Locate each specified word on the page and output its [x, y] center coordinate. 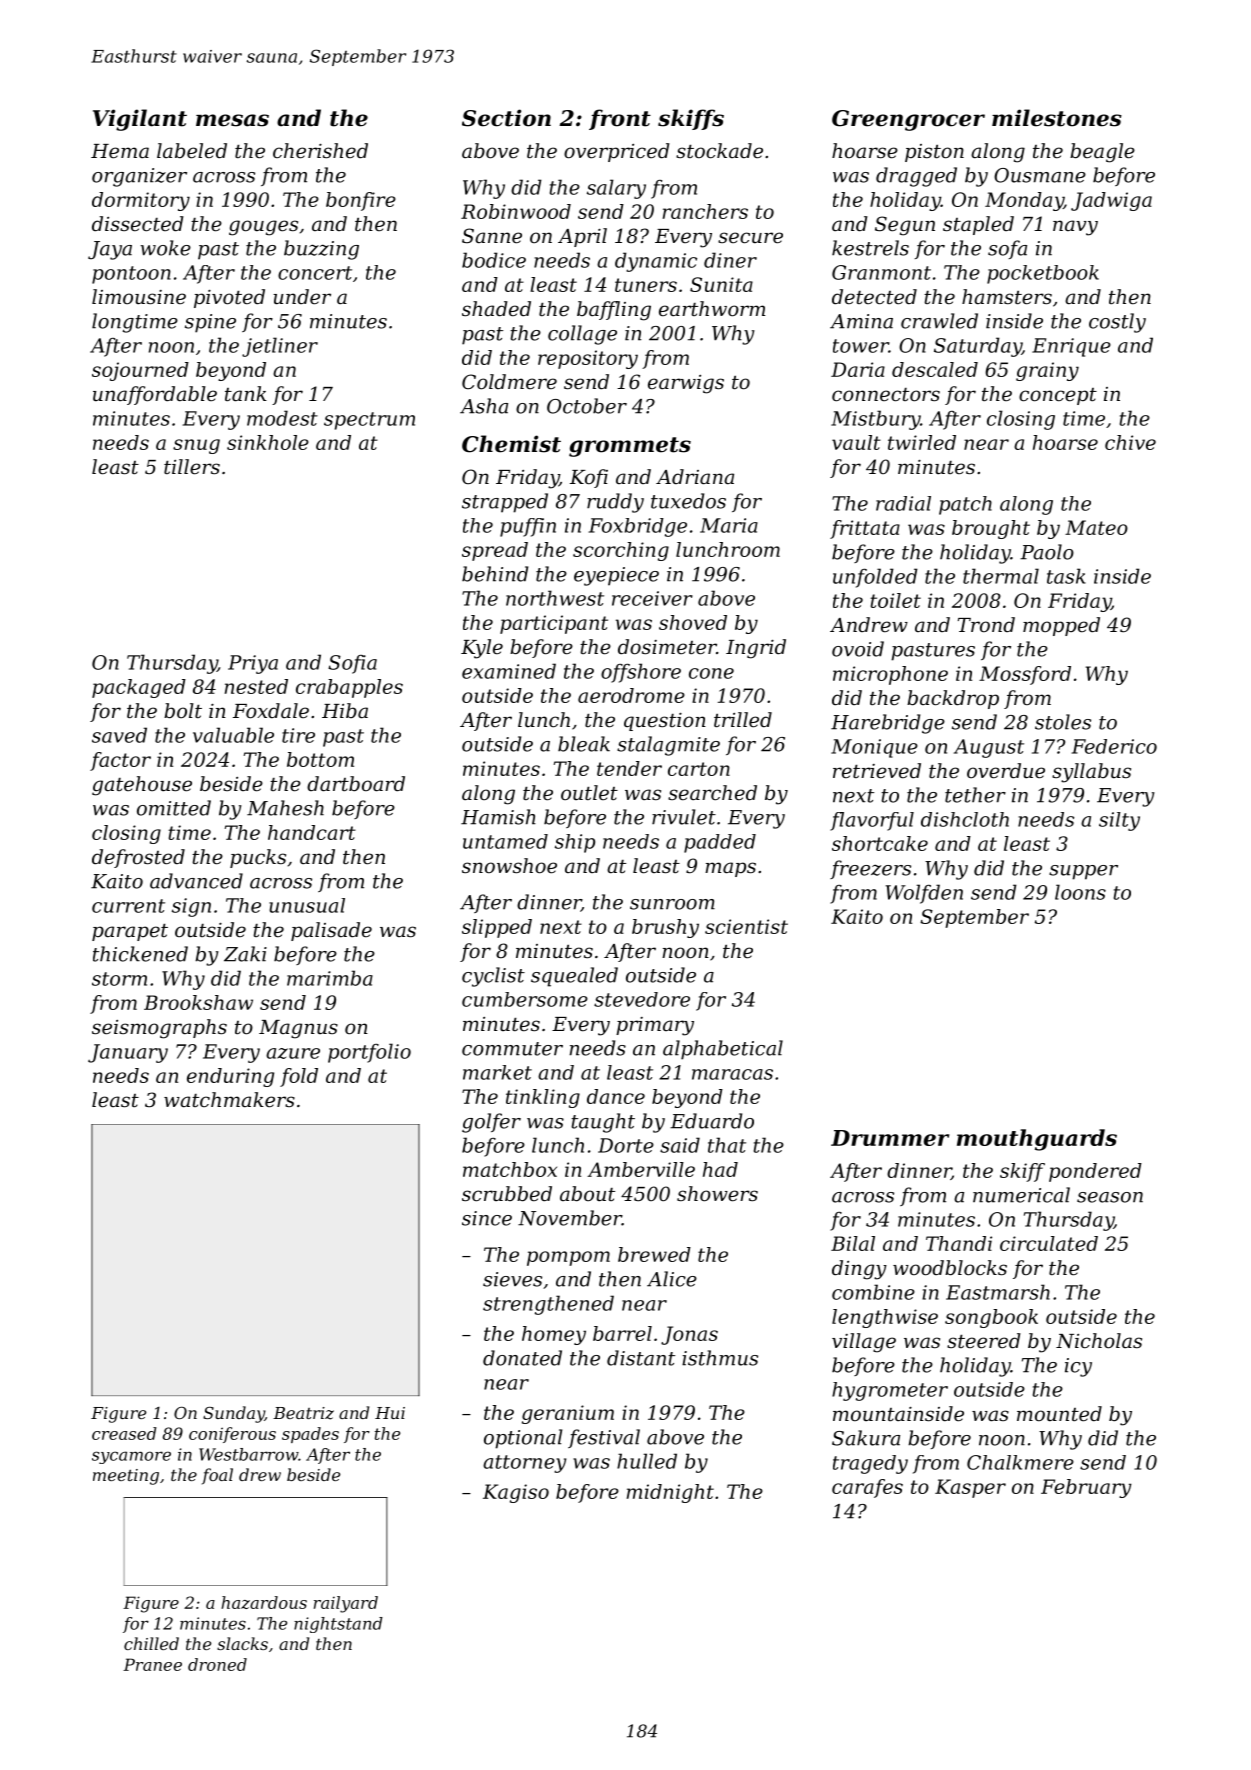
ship [575, 843]
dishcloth [965, 819]
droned [217, 1664]
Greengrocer [908, 120]
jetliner [280, 347]
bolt [183, 711]
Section [506, 118]
